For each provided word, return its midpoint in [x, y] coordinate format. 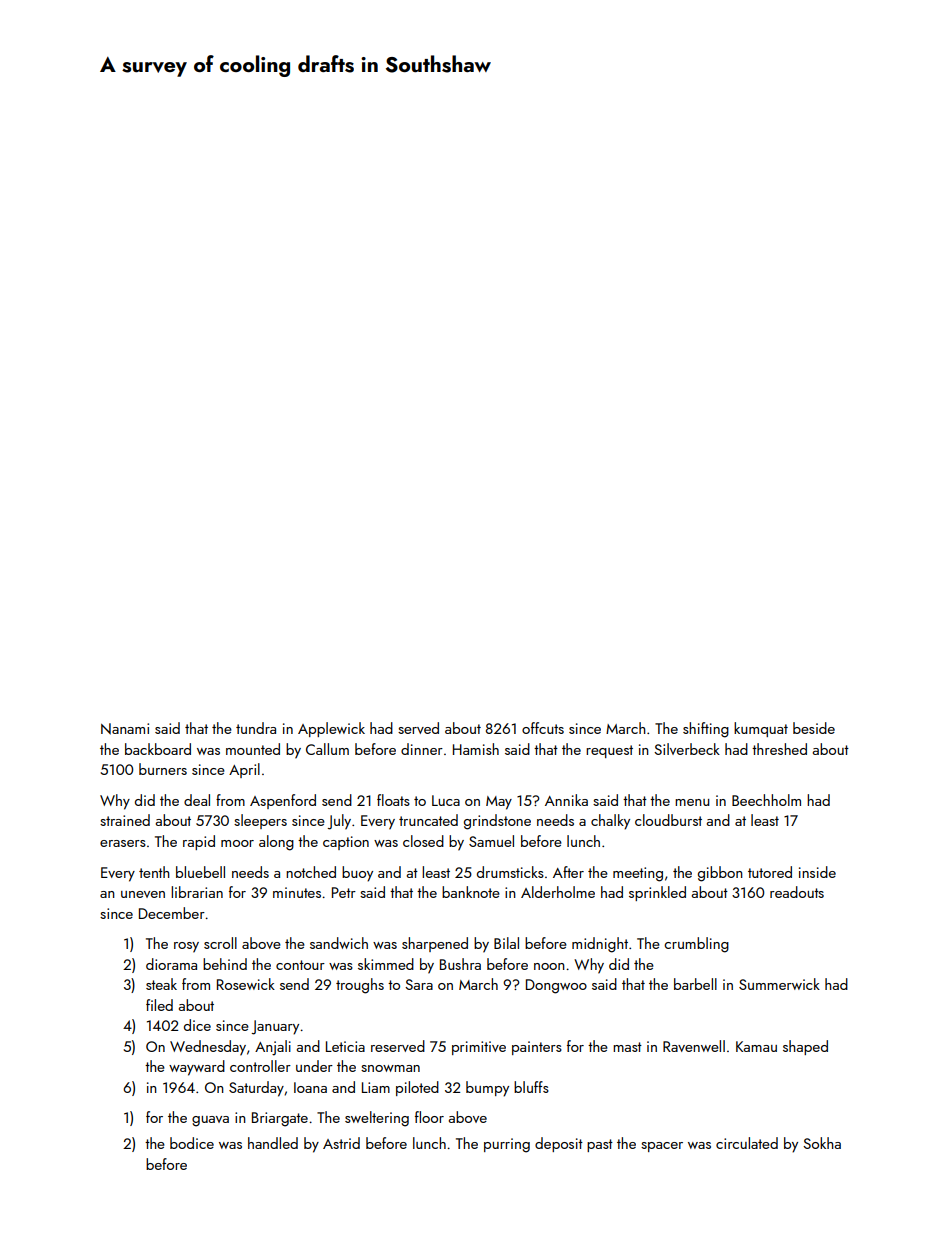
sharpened [435, 944]
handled [273, 1143]
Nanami [125, 729]
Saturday [256, 1089]
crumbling [696, 945]
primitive [479, 1048]
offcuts [543, 728]
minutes [297, 892]
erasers [123, 843]
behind [225, 964]
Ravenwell [694, 1046]
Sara [419, 984]
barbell [695, 984]
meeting [638, 874]
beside [814, 728]
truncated [428, 820]
